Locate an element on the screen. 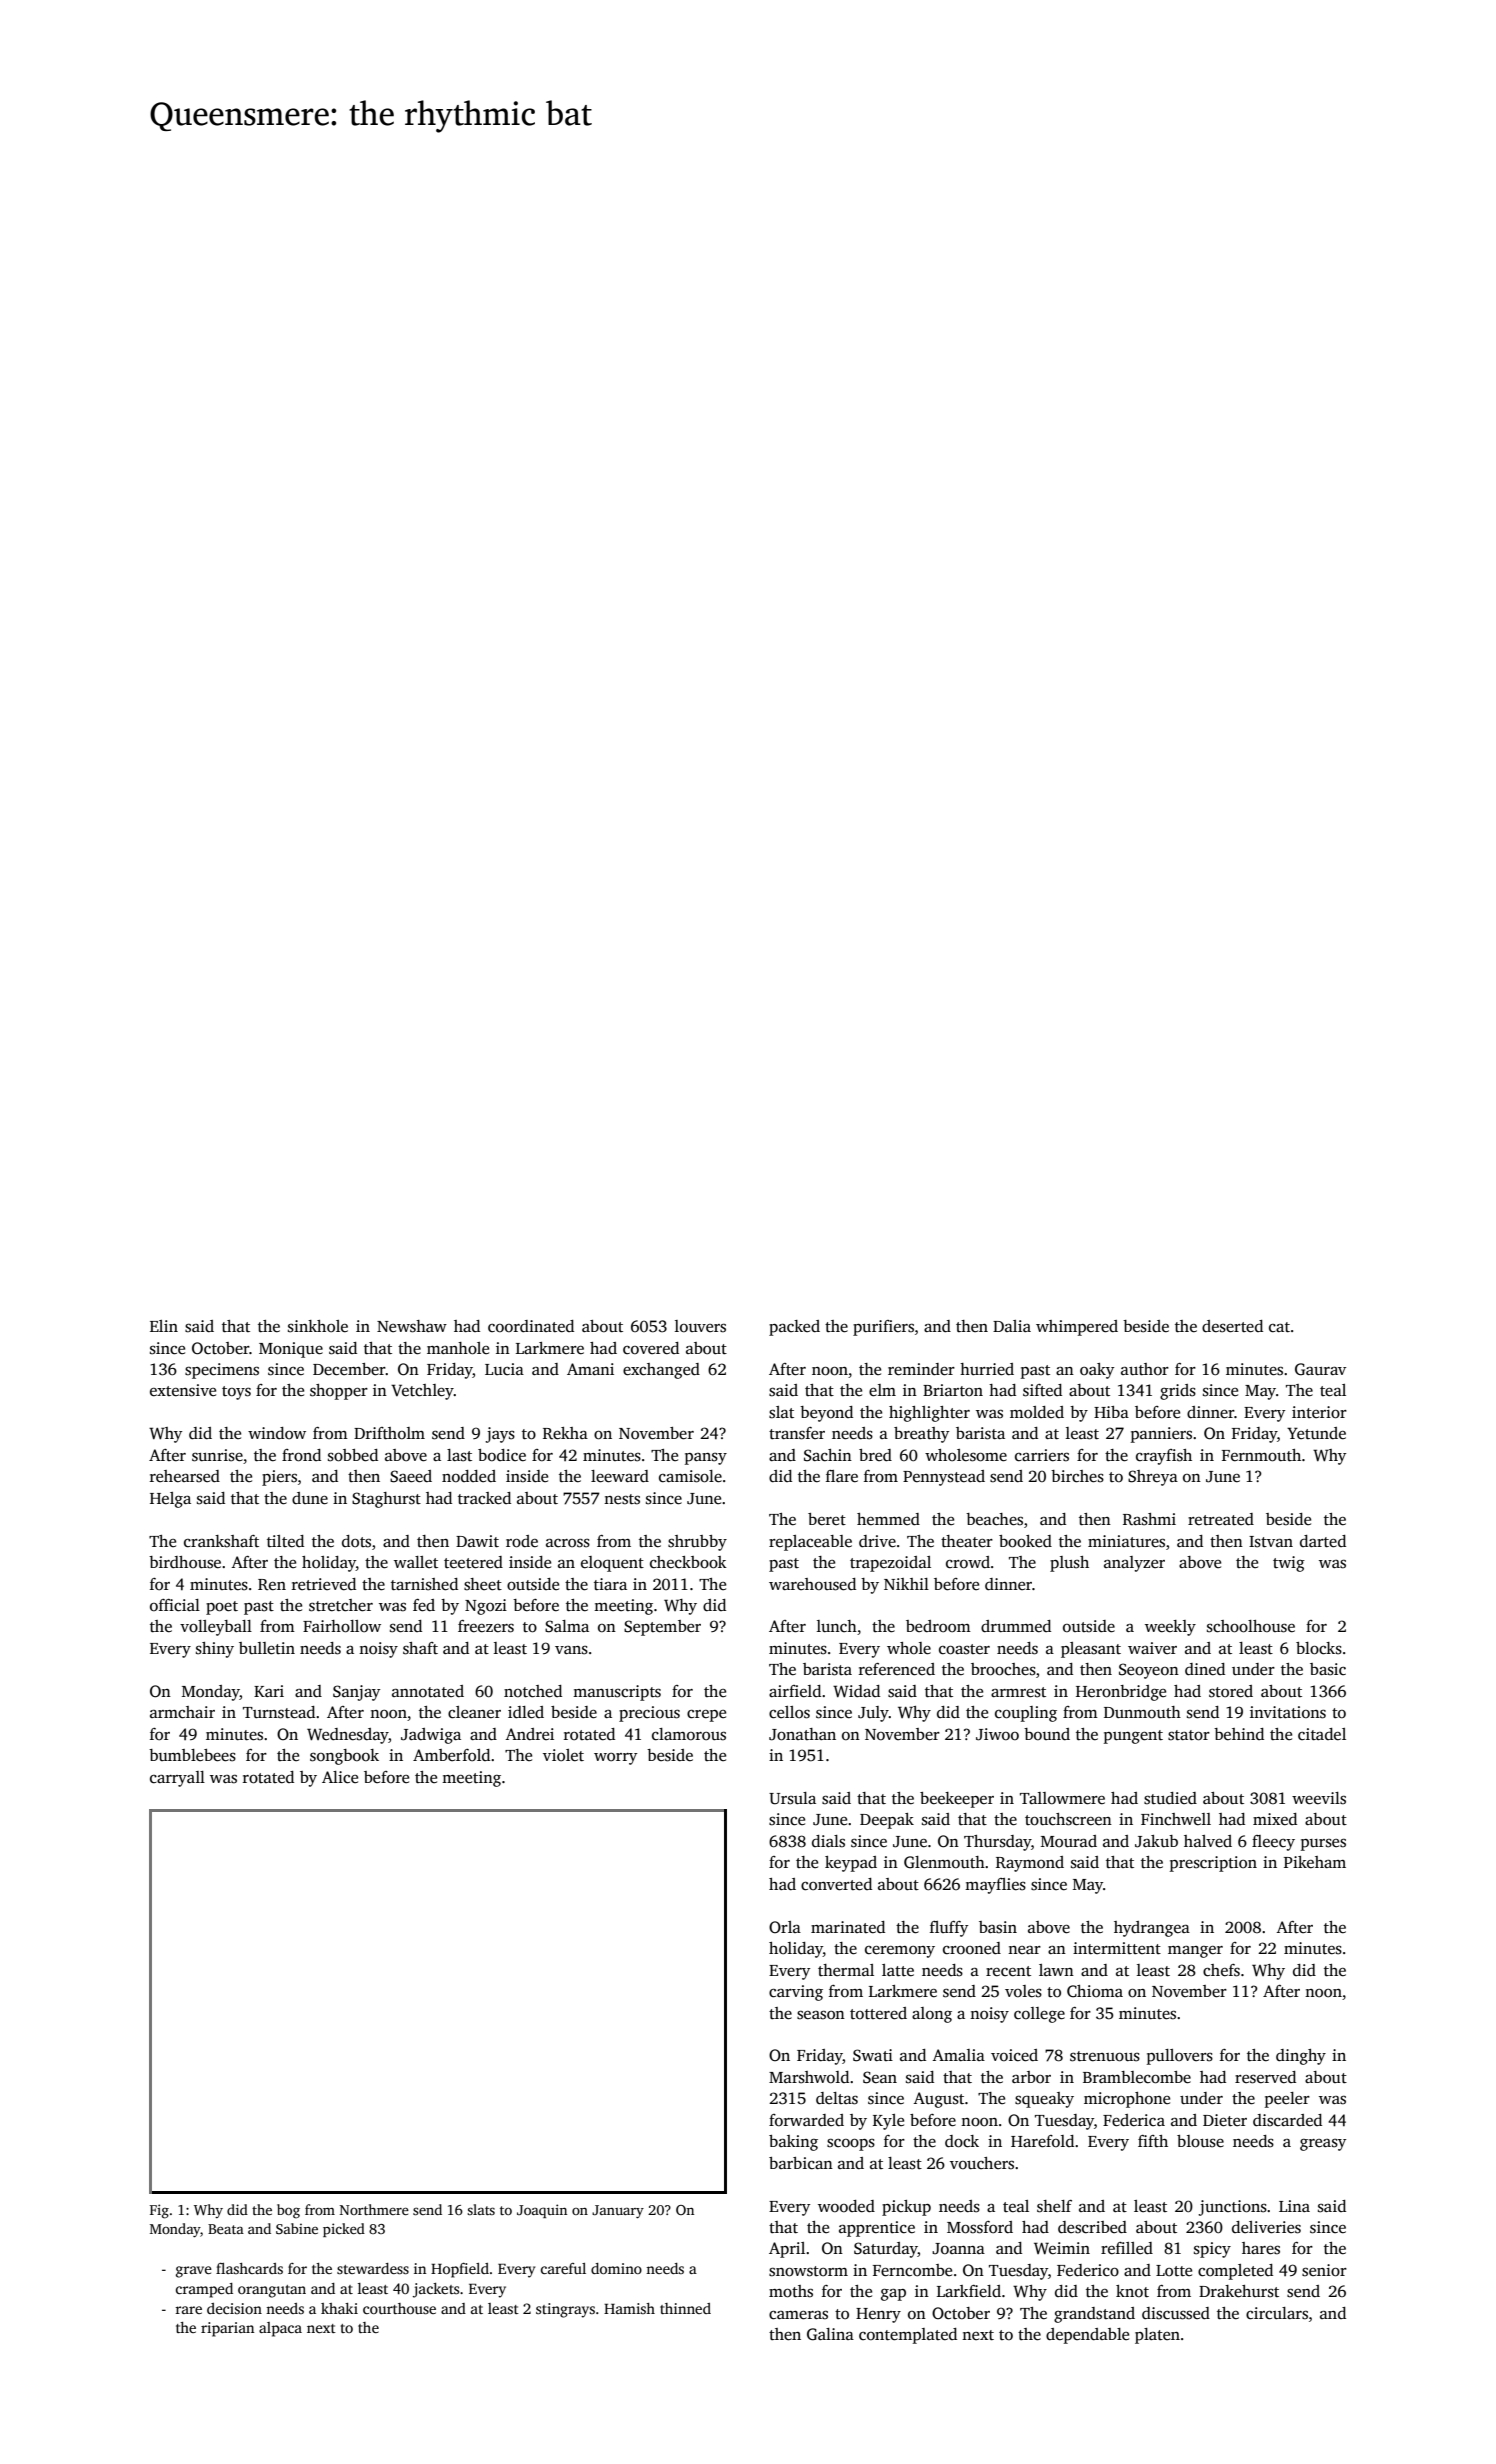 The width and height of the screenshot is (1496, 2464). peeler is located at coordinates (1287, 2100).
